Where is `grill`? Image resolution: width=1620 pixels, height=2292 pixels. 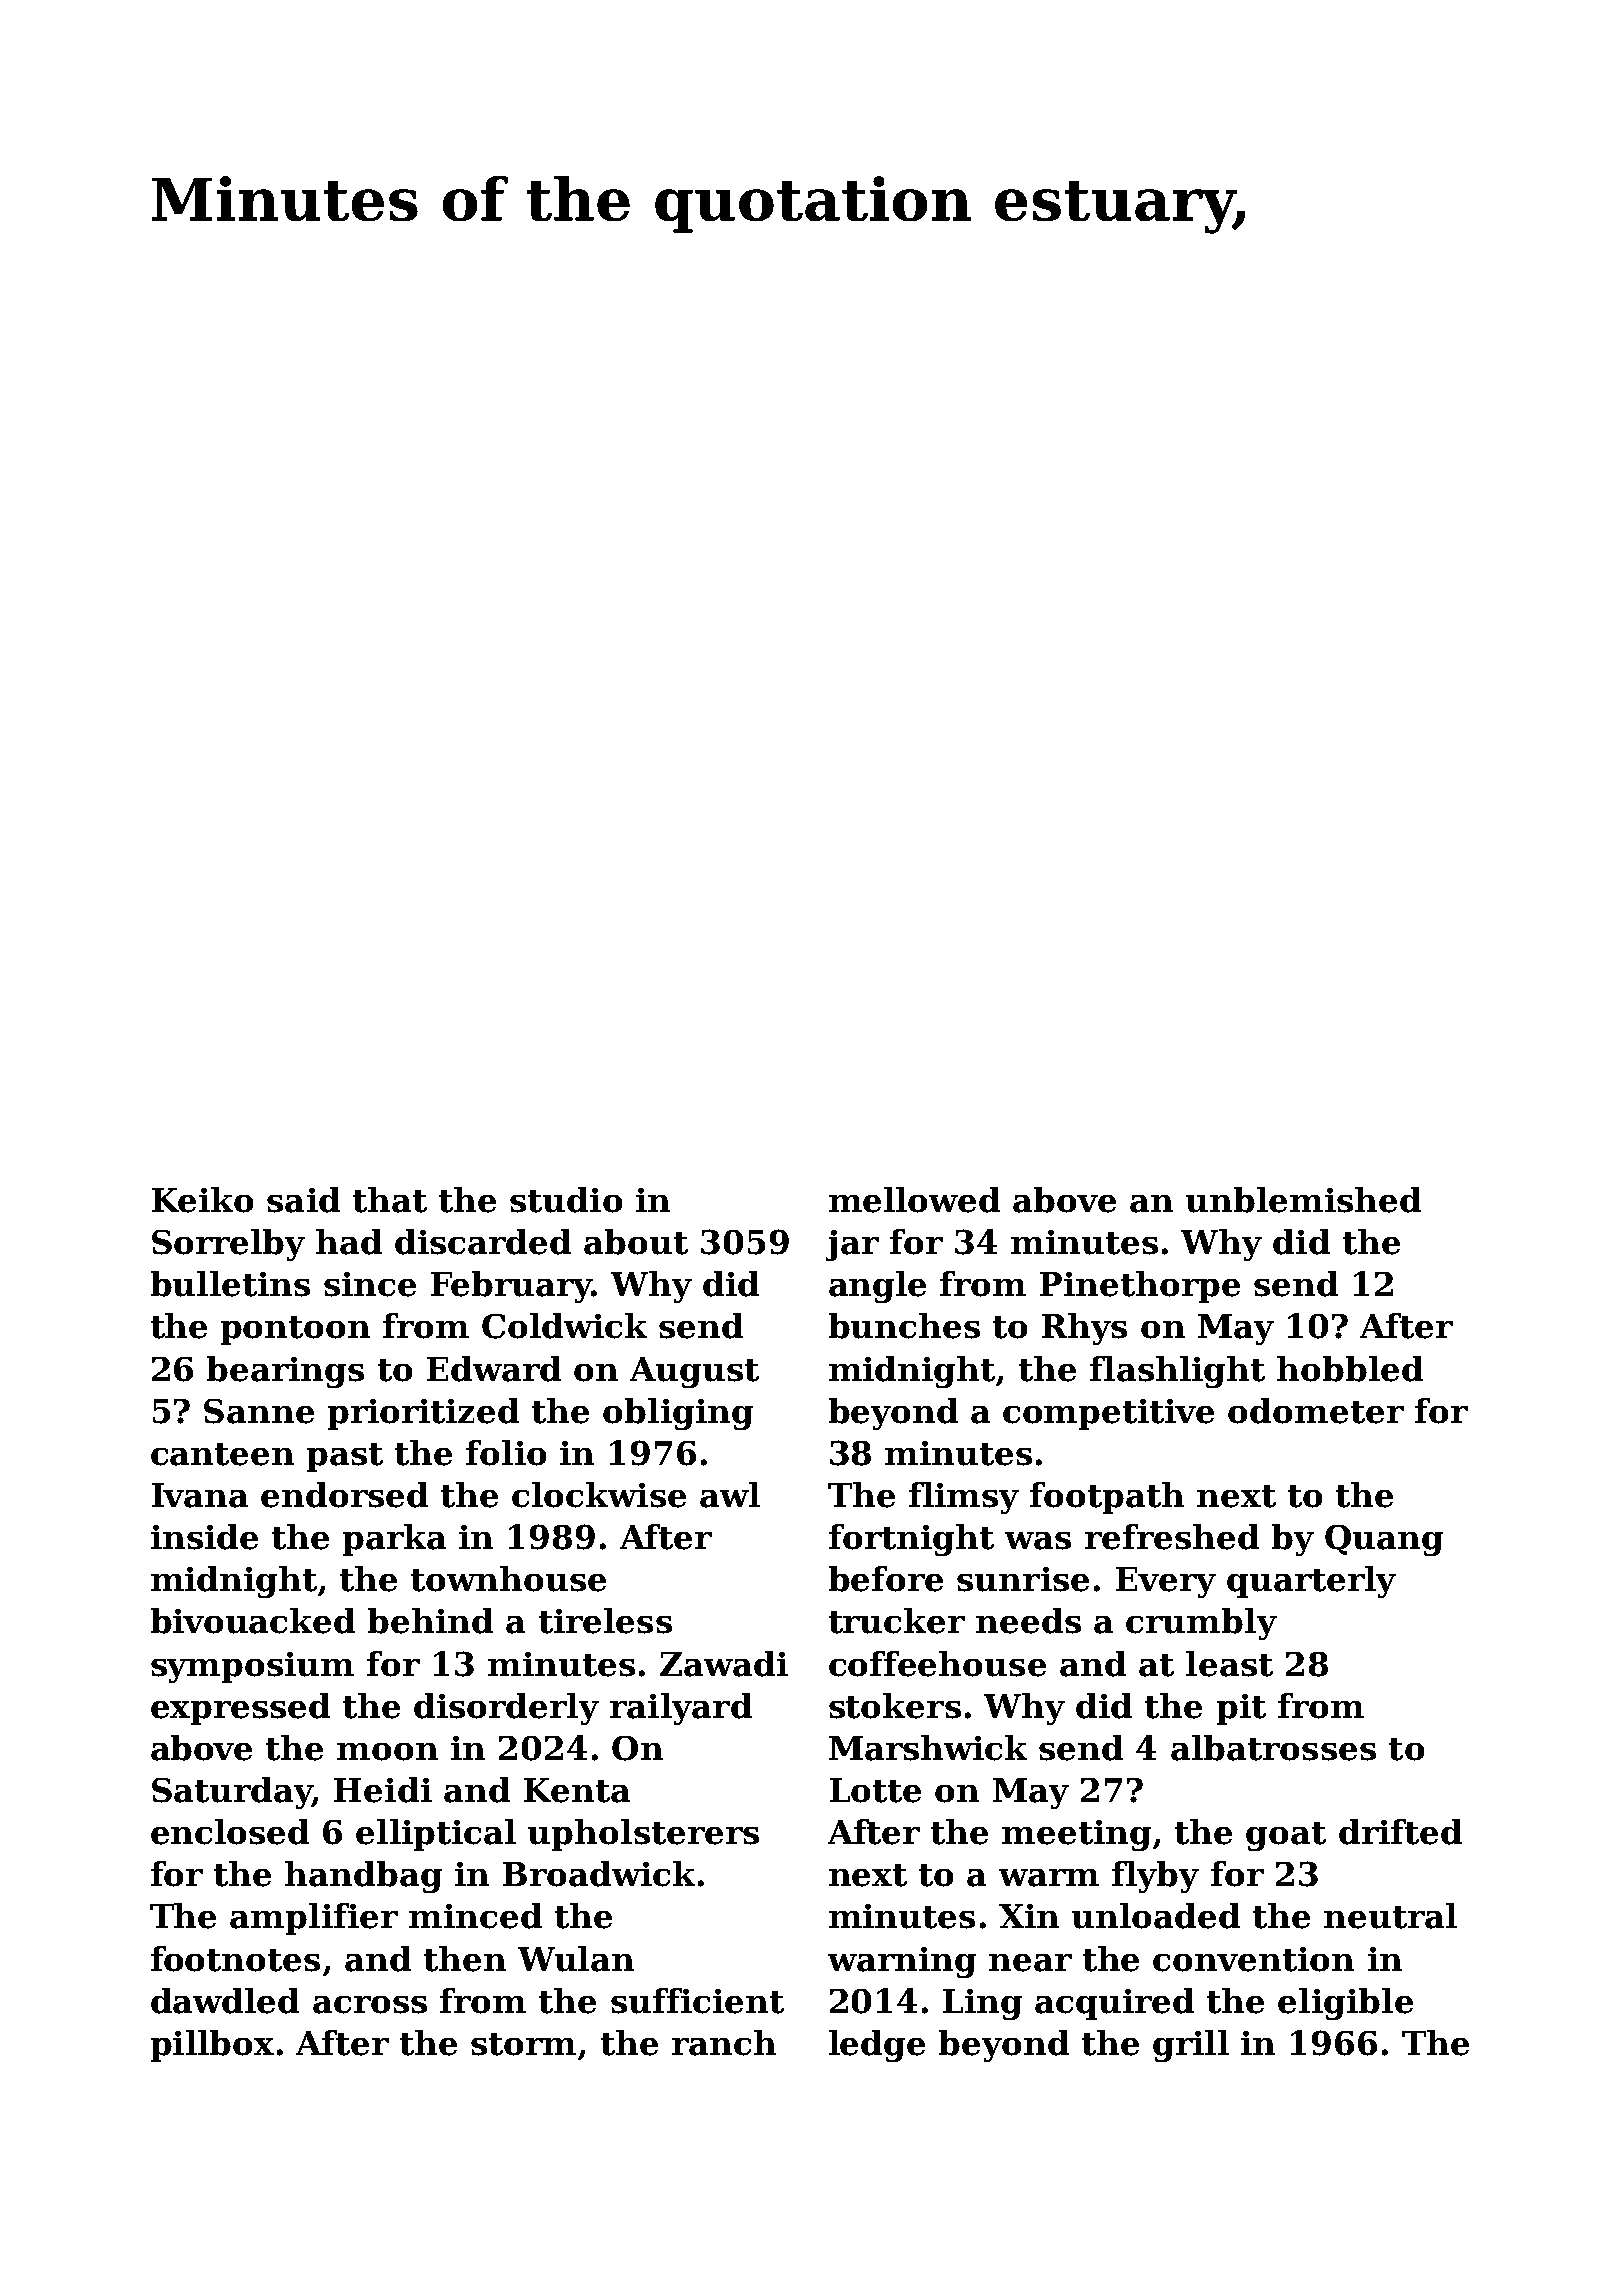 grill is located at coordinates (1191, 2046).
